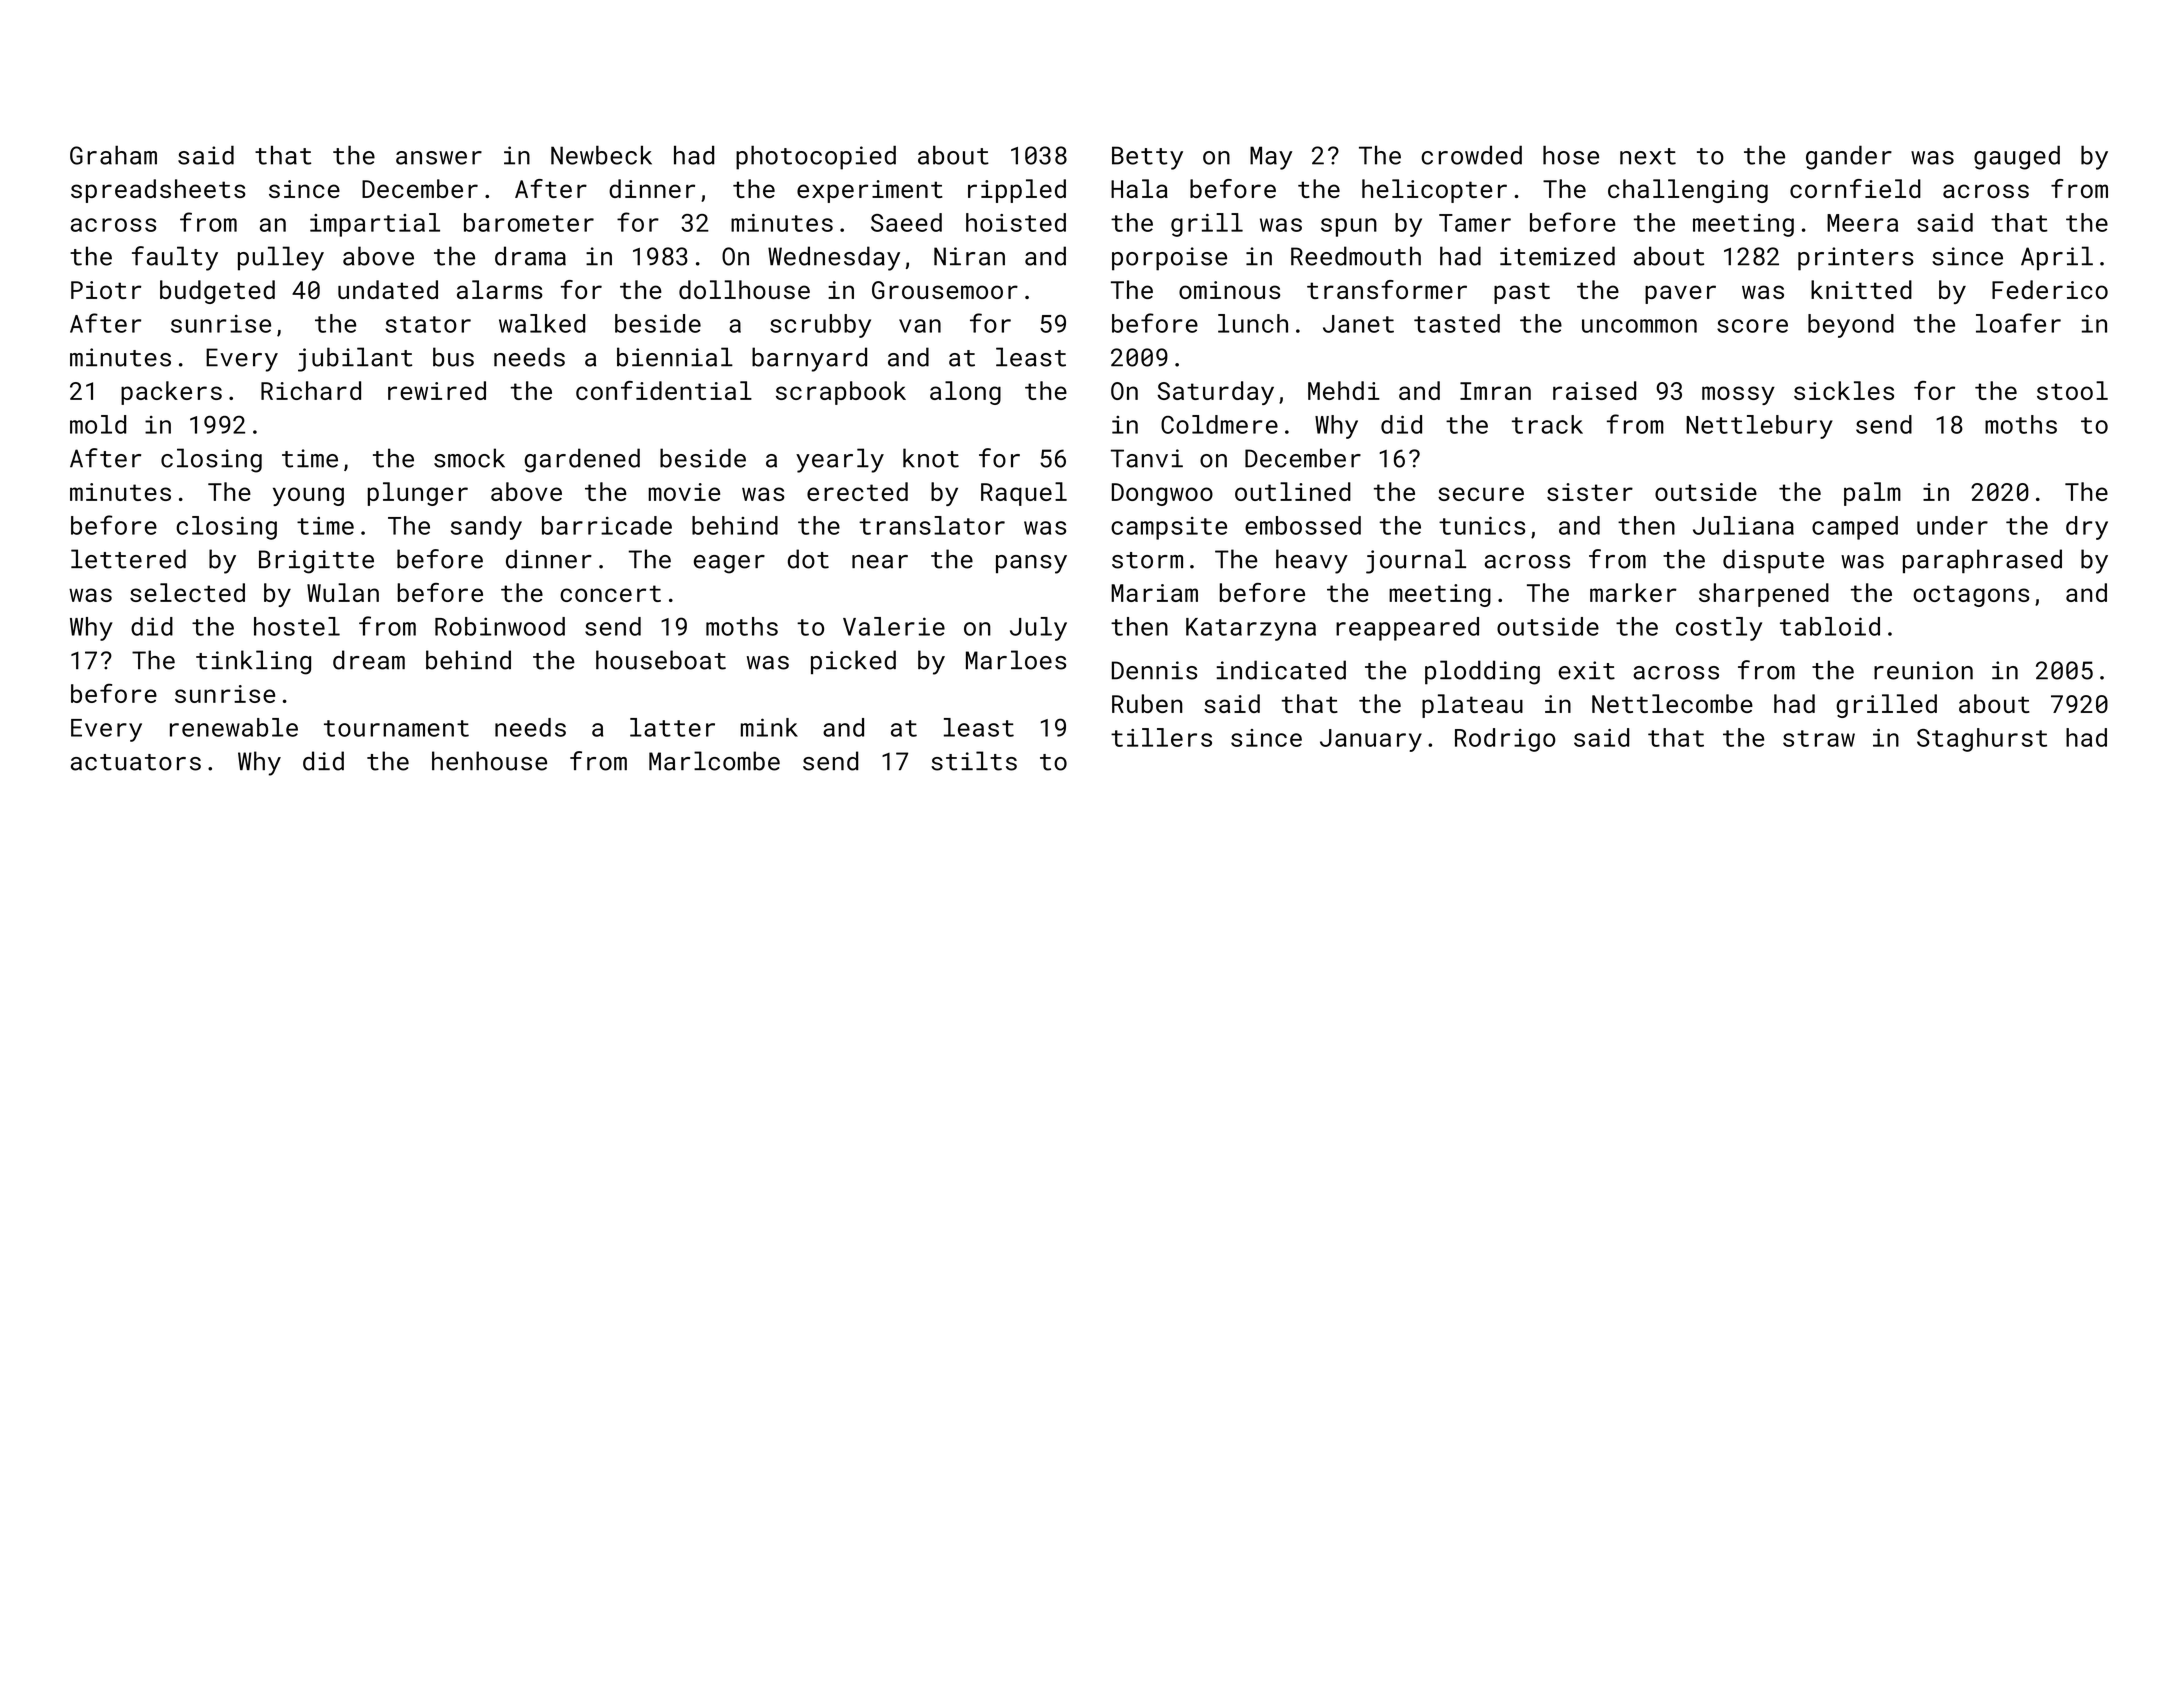  I want to click on actuators, so click(136, 762).
